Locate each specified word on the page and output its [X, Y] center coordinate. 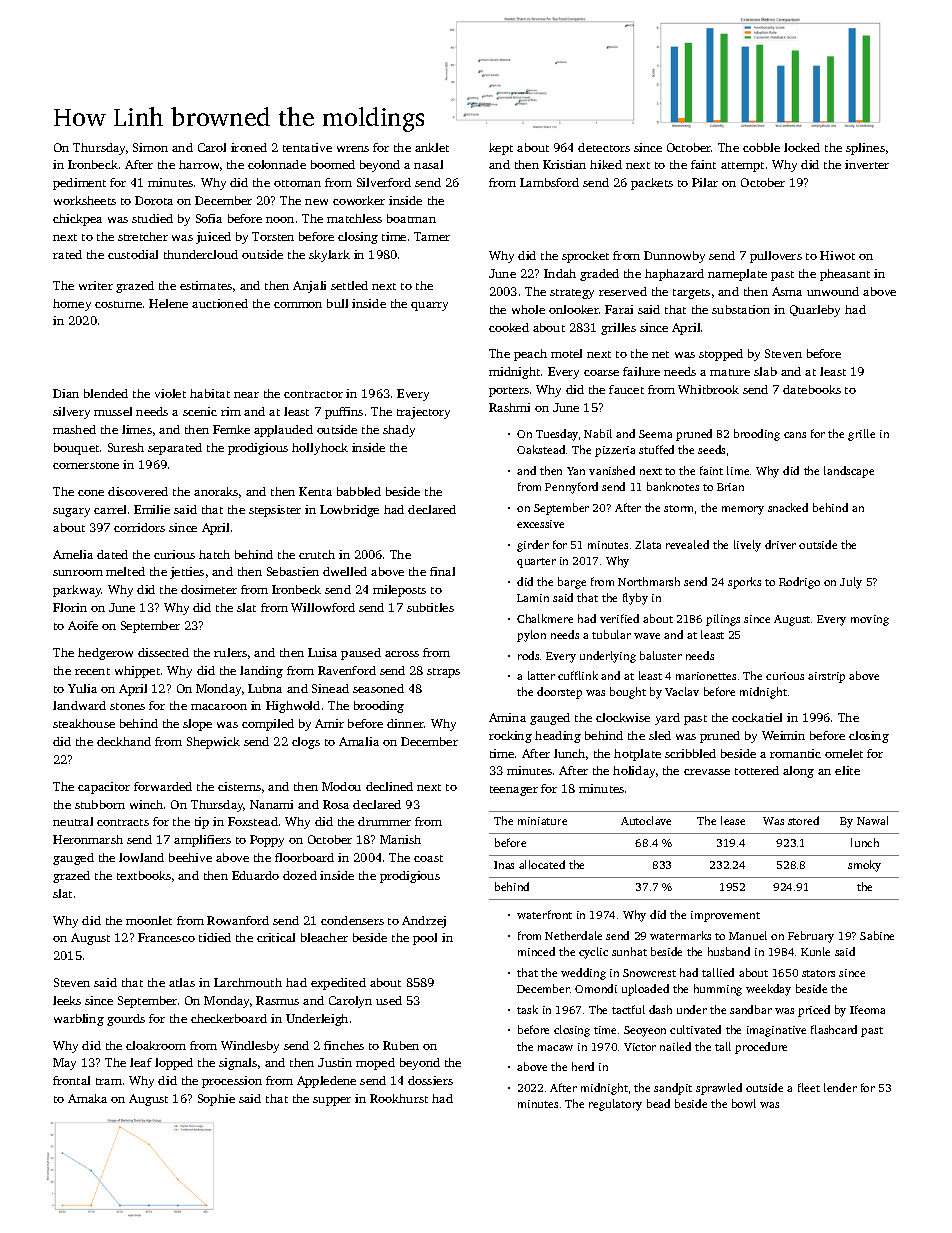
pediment [79, 184]
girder [533, 546]
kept [501, 149]
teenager [514, 791]
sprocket [585, 257]
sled [660, 735]
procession [232, 1082]
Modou [341, 786]
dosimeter [209, 589]
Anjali [309, 287]
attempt [742, 167]
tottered [757, 770]
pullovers [776, 257]
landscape [849, 472]
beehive [190, 857]
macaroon [219, 707]
